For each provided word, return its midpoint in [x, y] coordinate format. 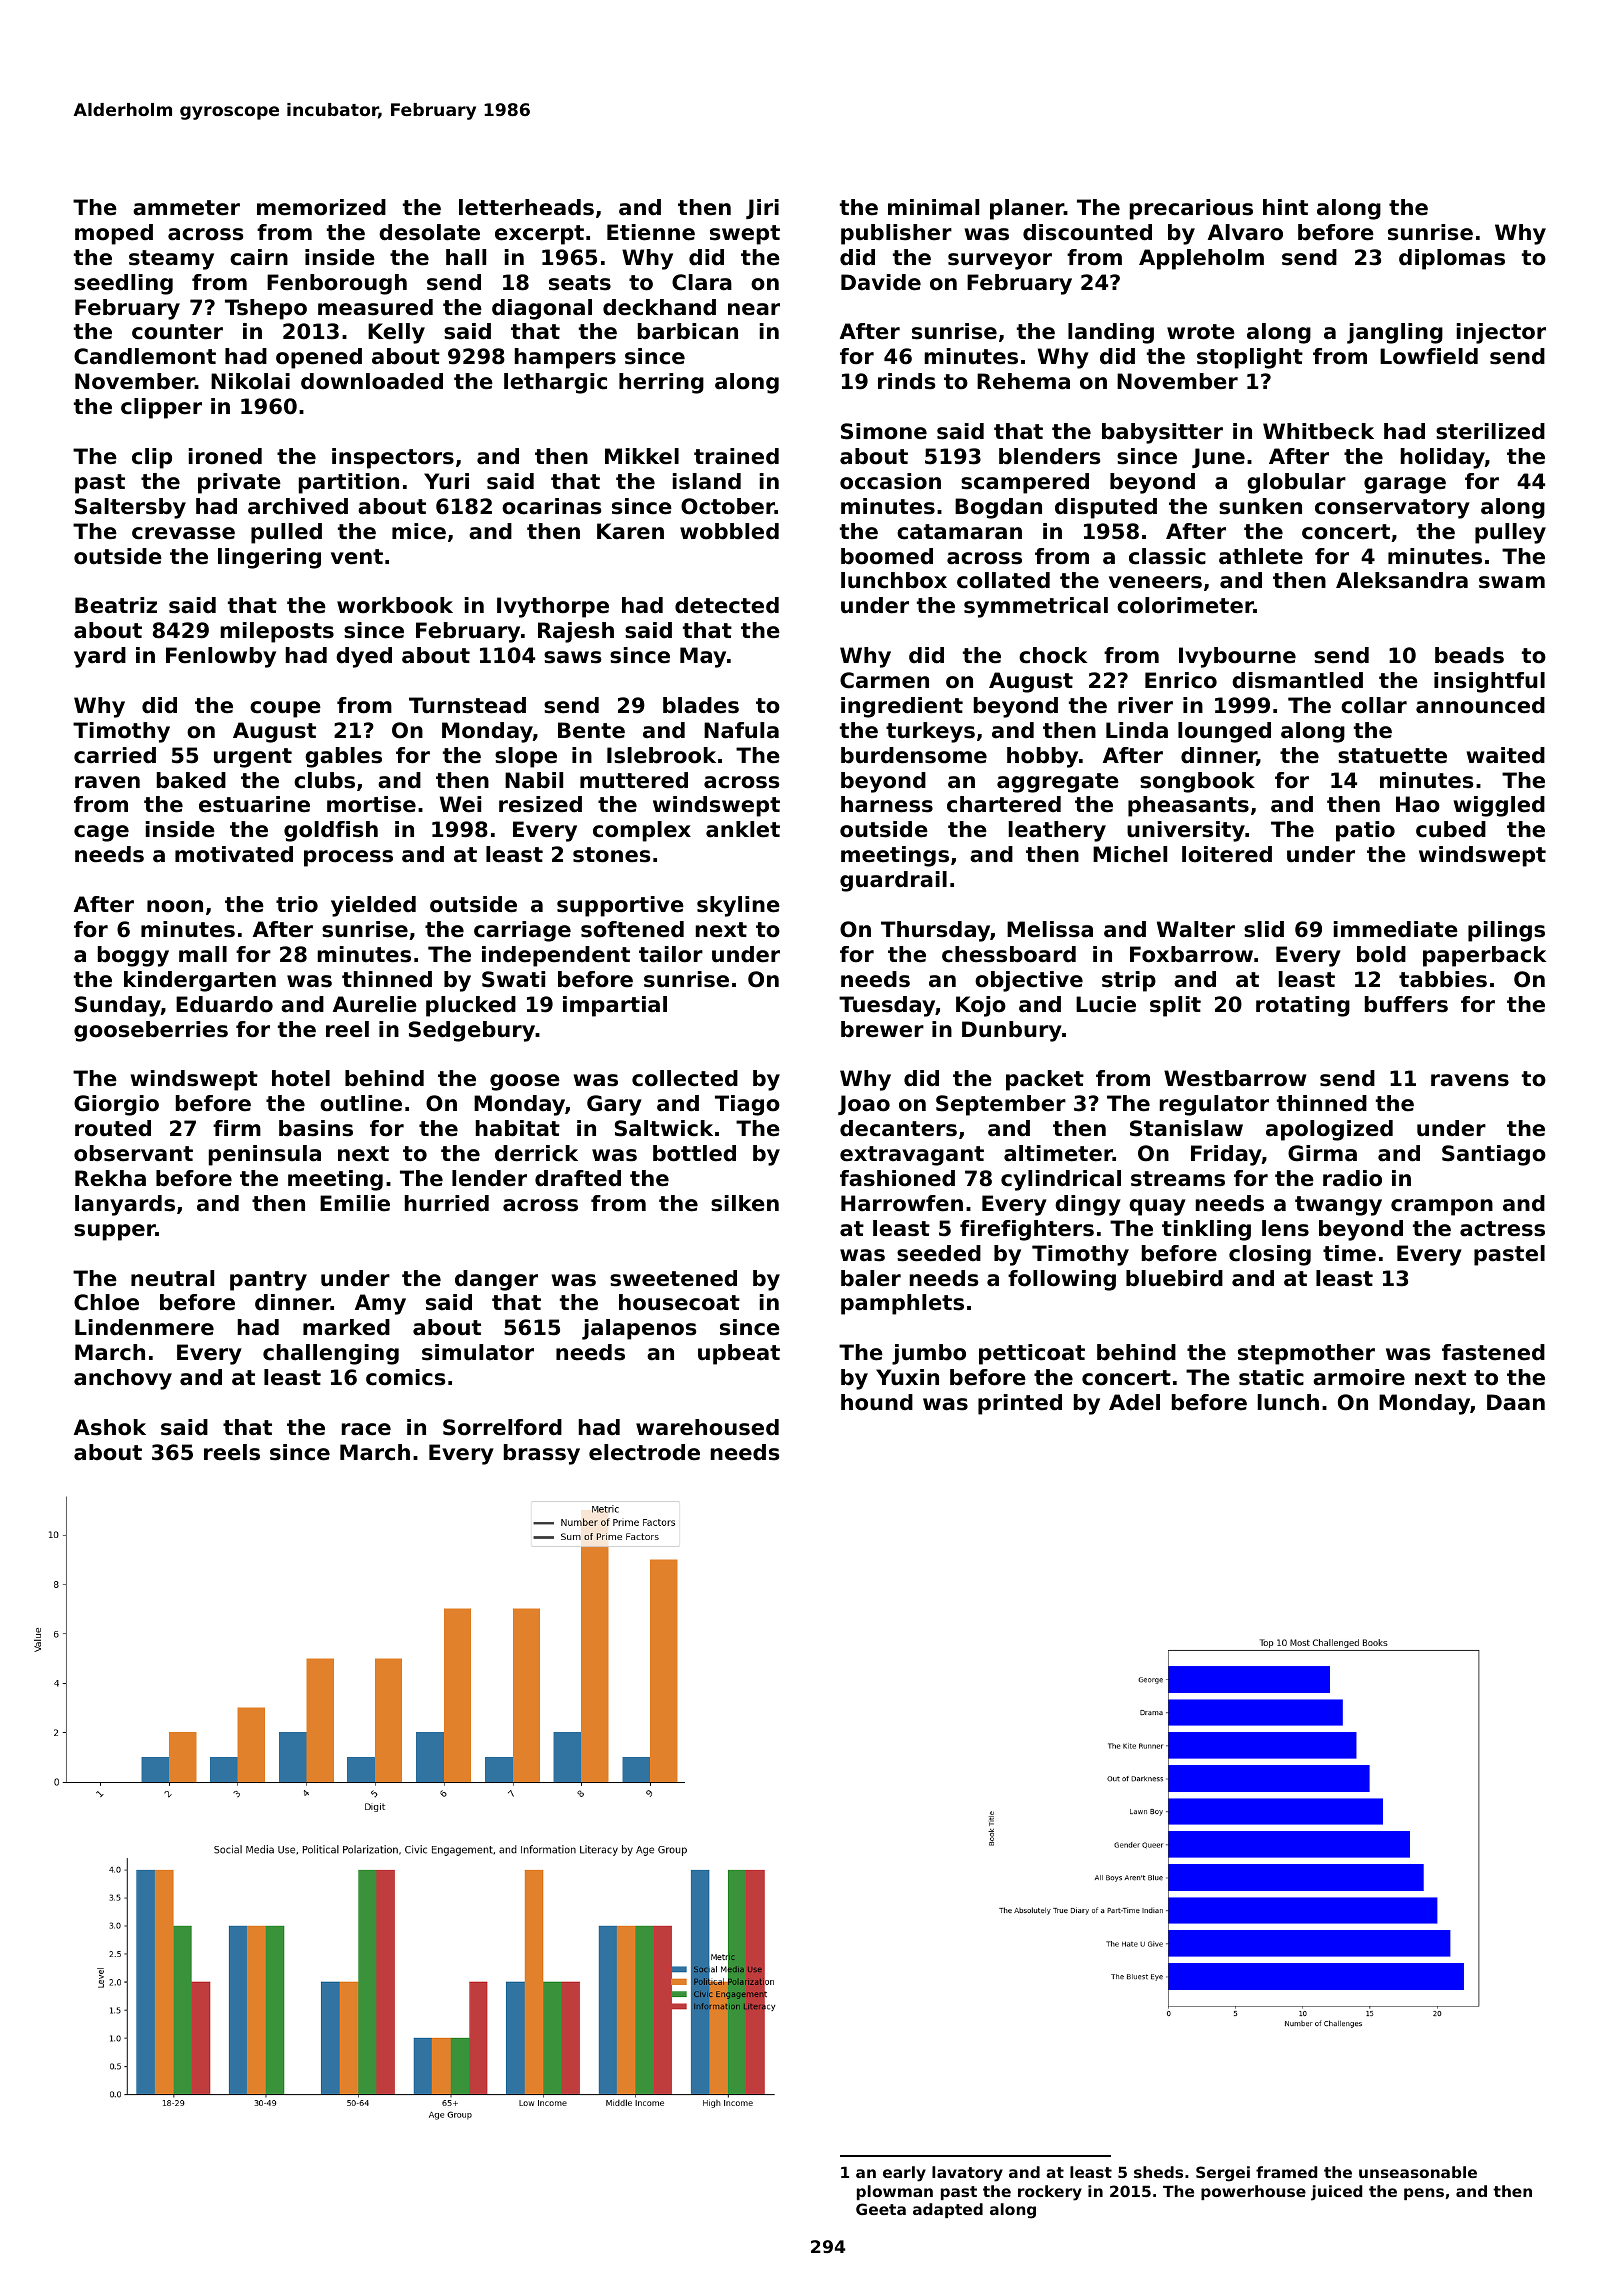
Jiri [762, 209]
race [366, 1429]
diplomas [1452, 259]
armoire [1359, 1377]
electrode [644, 1452]
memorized [321, 207]
